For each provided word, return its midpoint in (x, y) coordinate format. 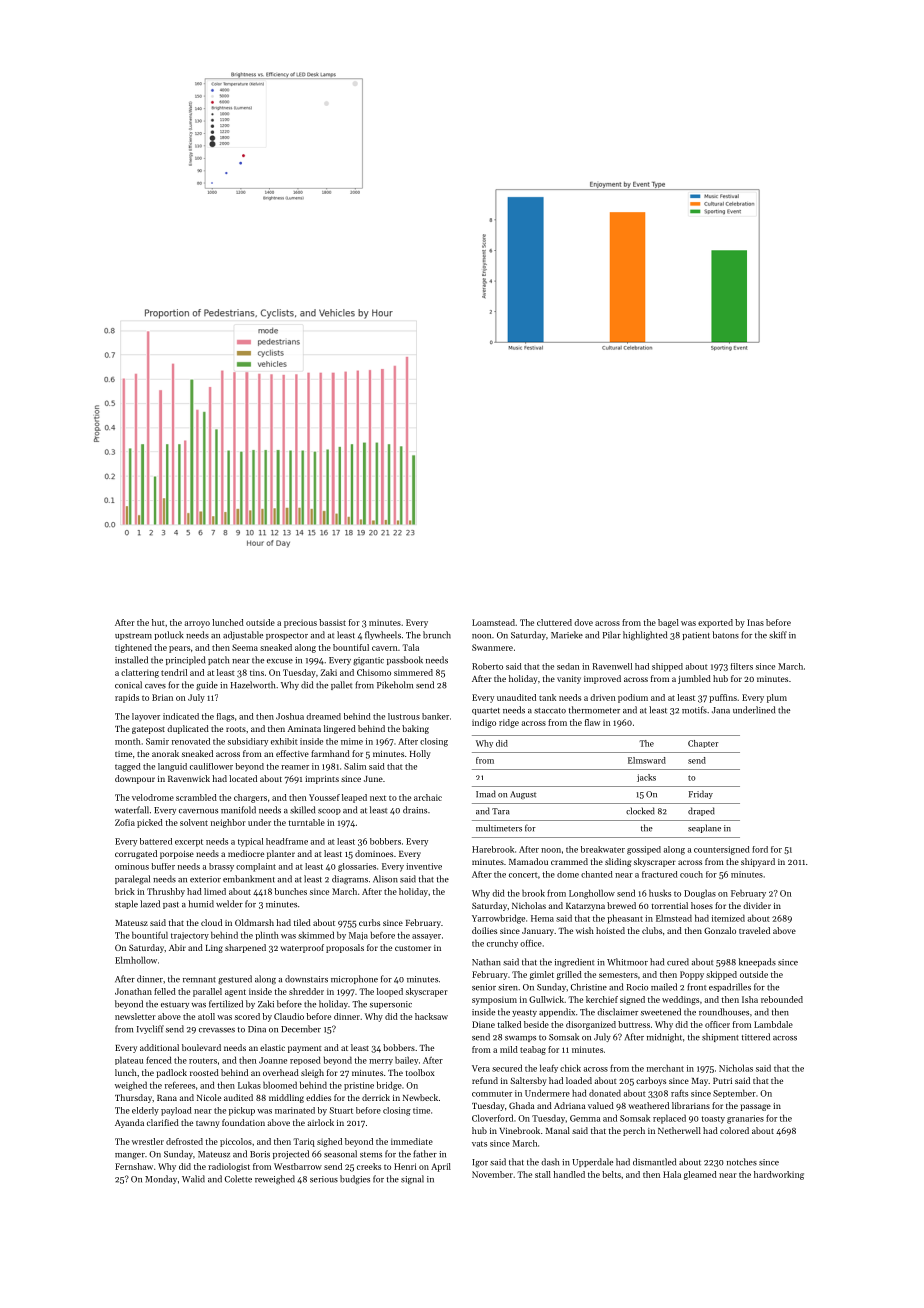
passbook (405, 660)
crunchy (502, 943)
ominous (132, 866)
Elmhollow (136, 960)
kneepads (757, 962)
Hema (542, 918)
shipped (667, 667)
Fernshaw (134, 1166)
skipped (721, 975)
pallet (341, 685)
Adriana (569, 1105)
